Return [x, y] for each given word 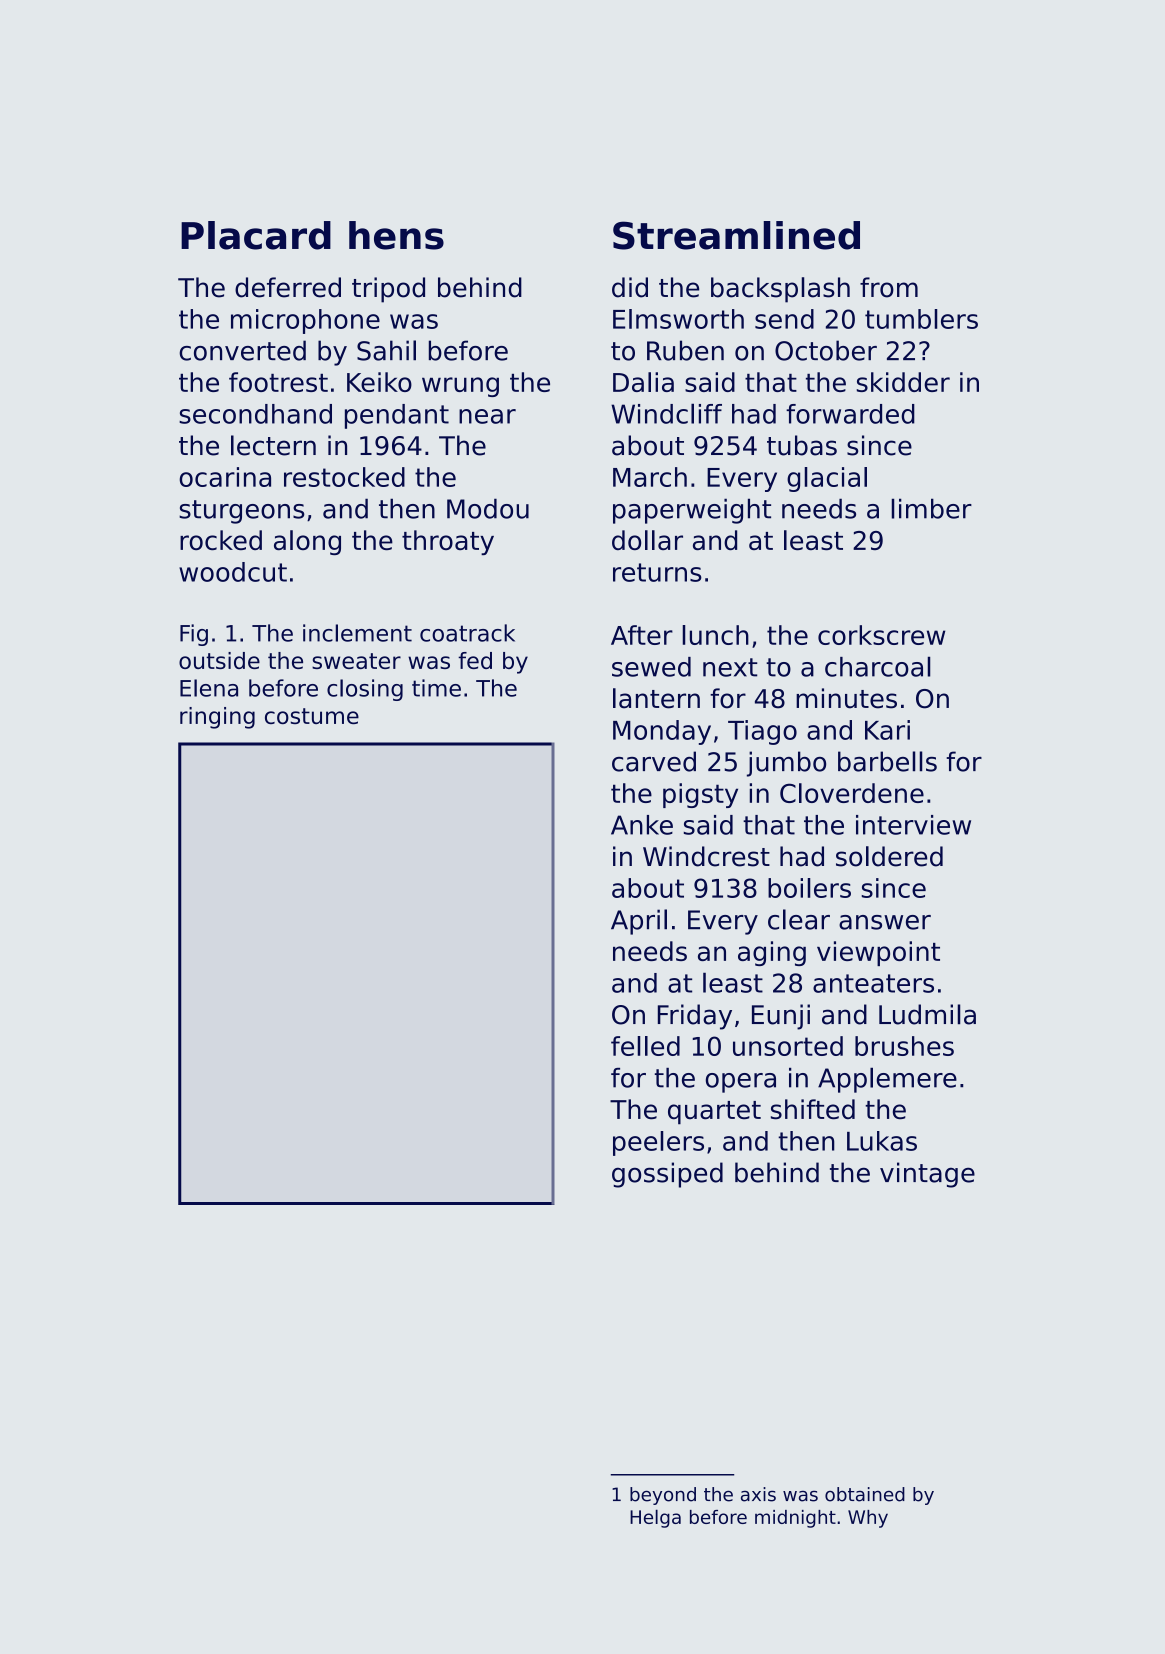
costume [312, 716]
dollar [647, 540]
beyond [663, 1496]
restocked [344, 477]
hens [396, 235]
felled [645, 1046]
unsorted [788, 1046]
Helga [655, 1519]
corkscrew [881, 635]
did [630, 287]
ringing [217, 718]
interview [913, 825]
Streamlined [736, 235]
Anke [642, 825]
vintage [927, 1175]
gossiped [667, 1175]
